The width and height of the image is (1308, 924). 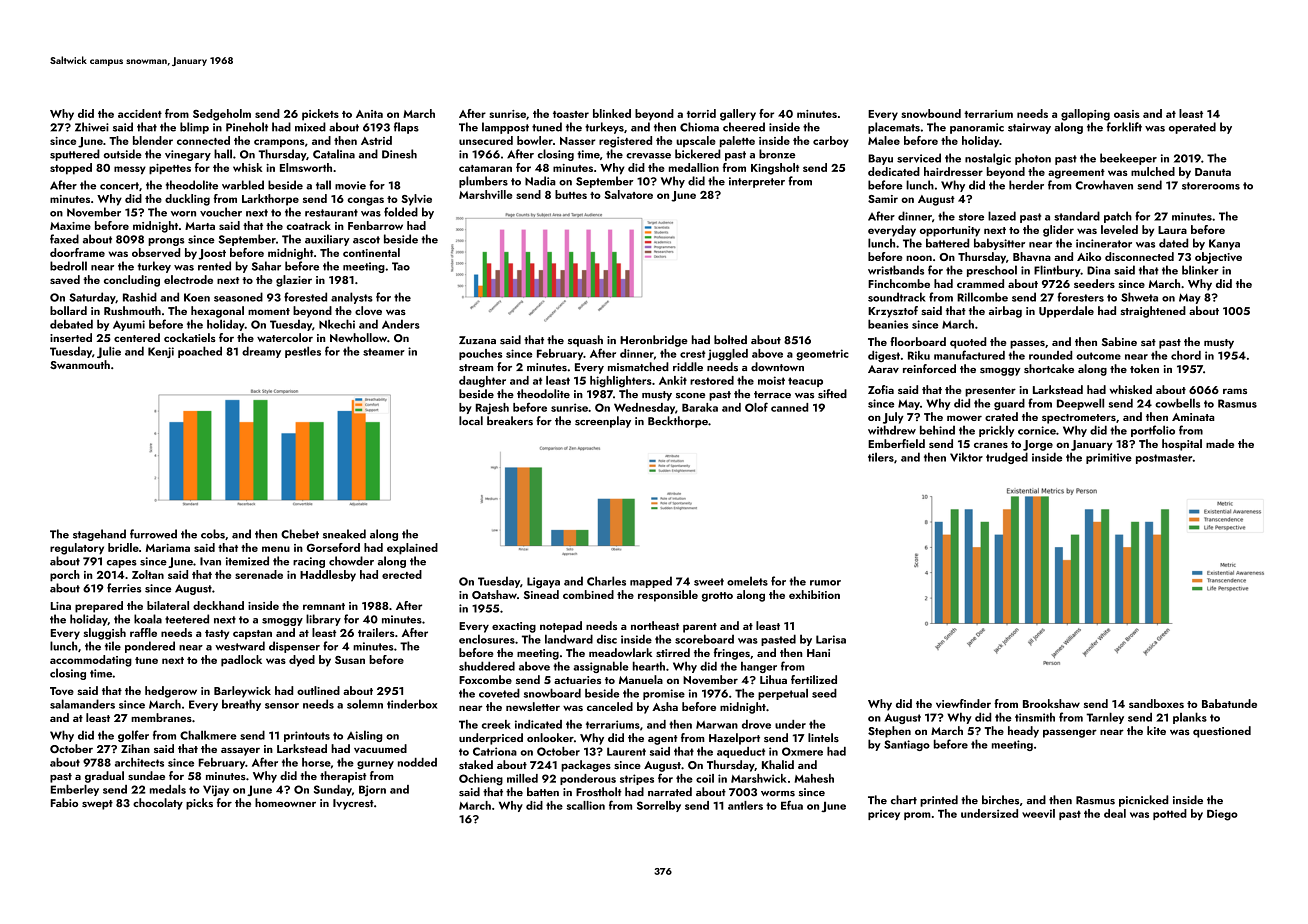 I want to click on questioned, so click(x=1222, y=732).
